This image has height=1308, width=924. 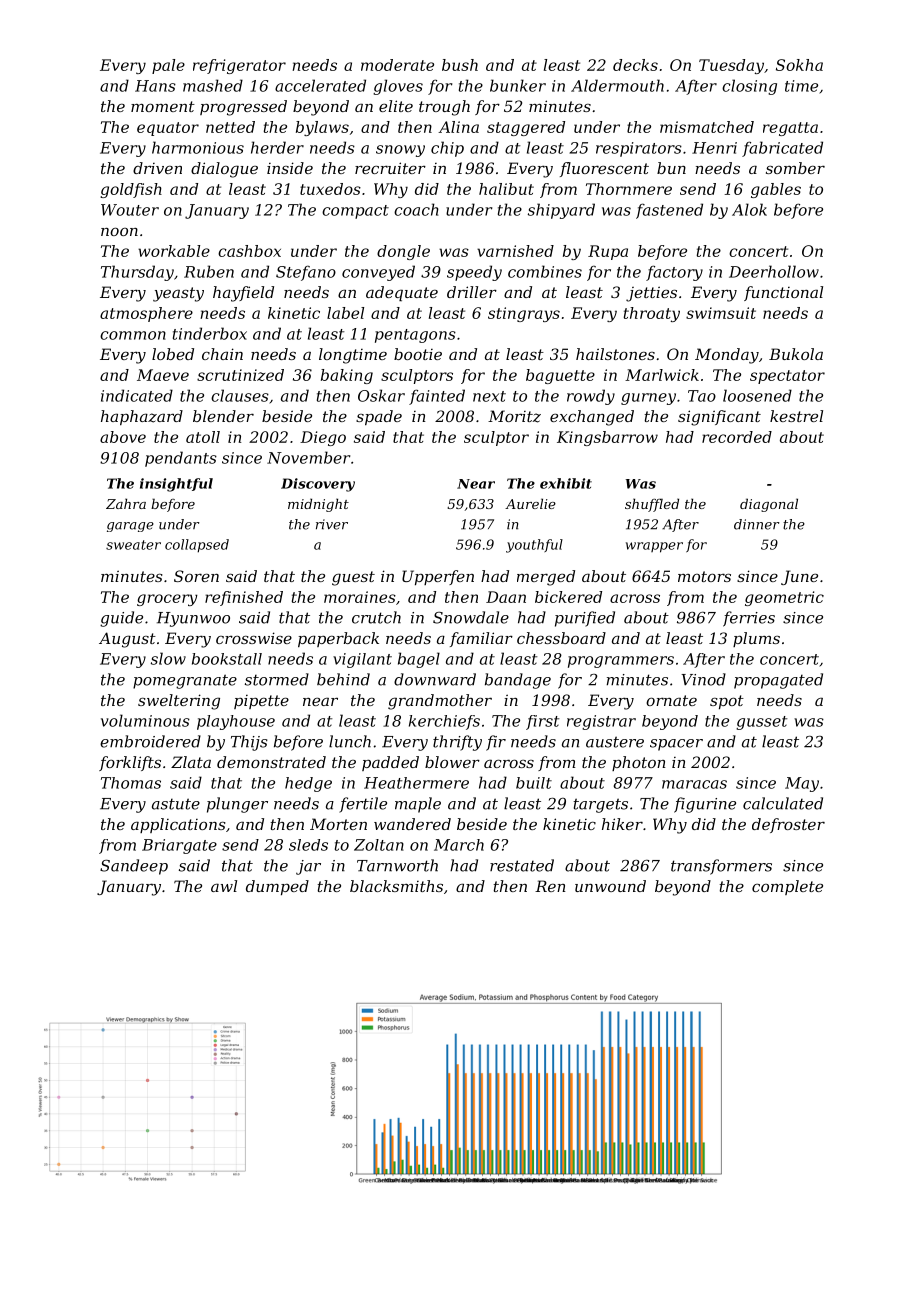 What do you see at coordinates (788, 825) in the image?
I see `defroster` at bounding box center [788, 825].
